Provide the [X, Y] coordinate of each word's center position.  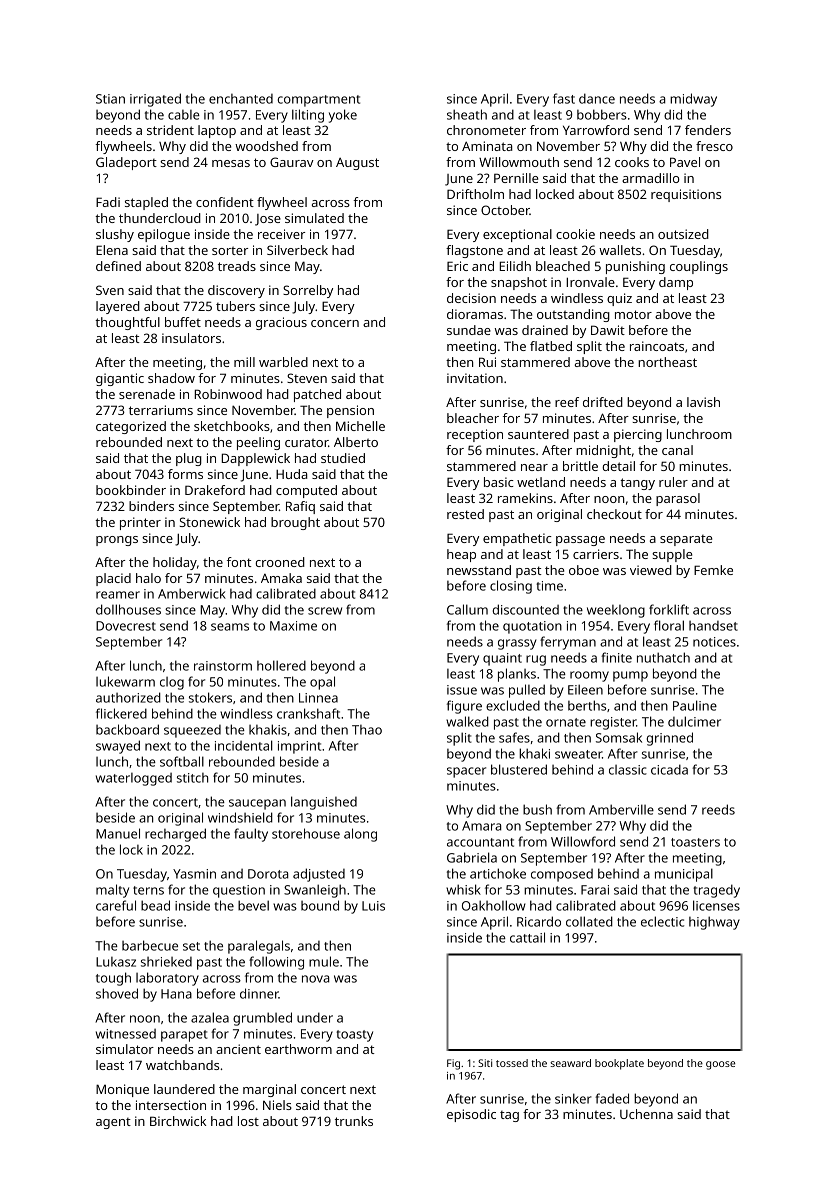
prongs [117, 541]
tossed [512, 1063]
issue [462, 690]
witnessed [126, 1034]
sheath [467, 114]
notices [714, 642]
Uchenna [646, 1114]
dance [597, 98]
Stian [110, 99]
